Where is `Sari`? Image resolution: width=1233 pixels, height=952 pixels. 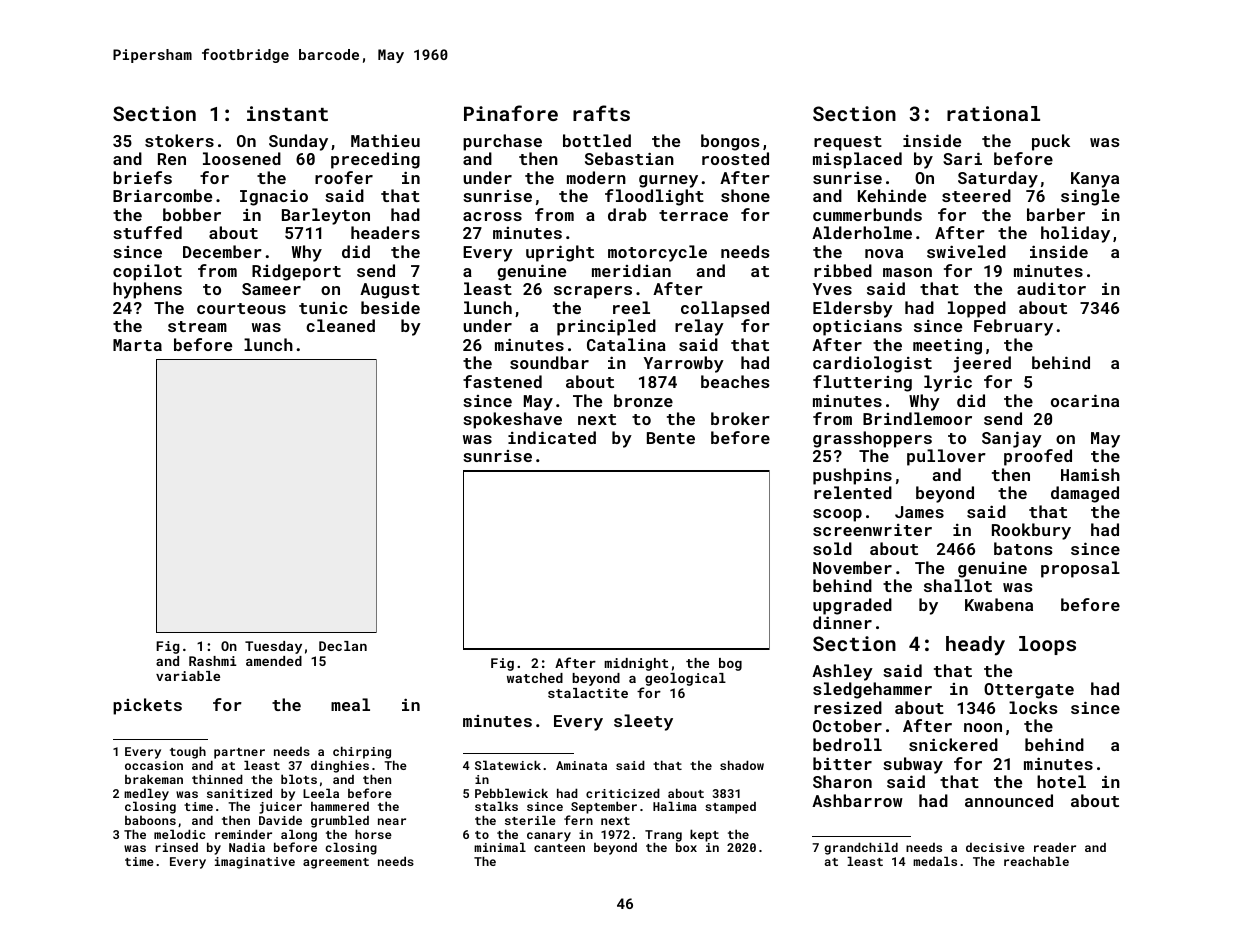 Sari is located at coordinates (962, 158).
